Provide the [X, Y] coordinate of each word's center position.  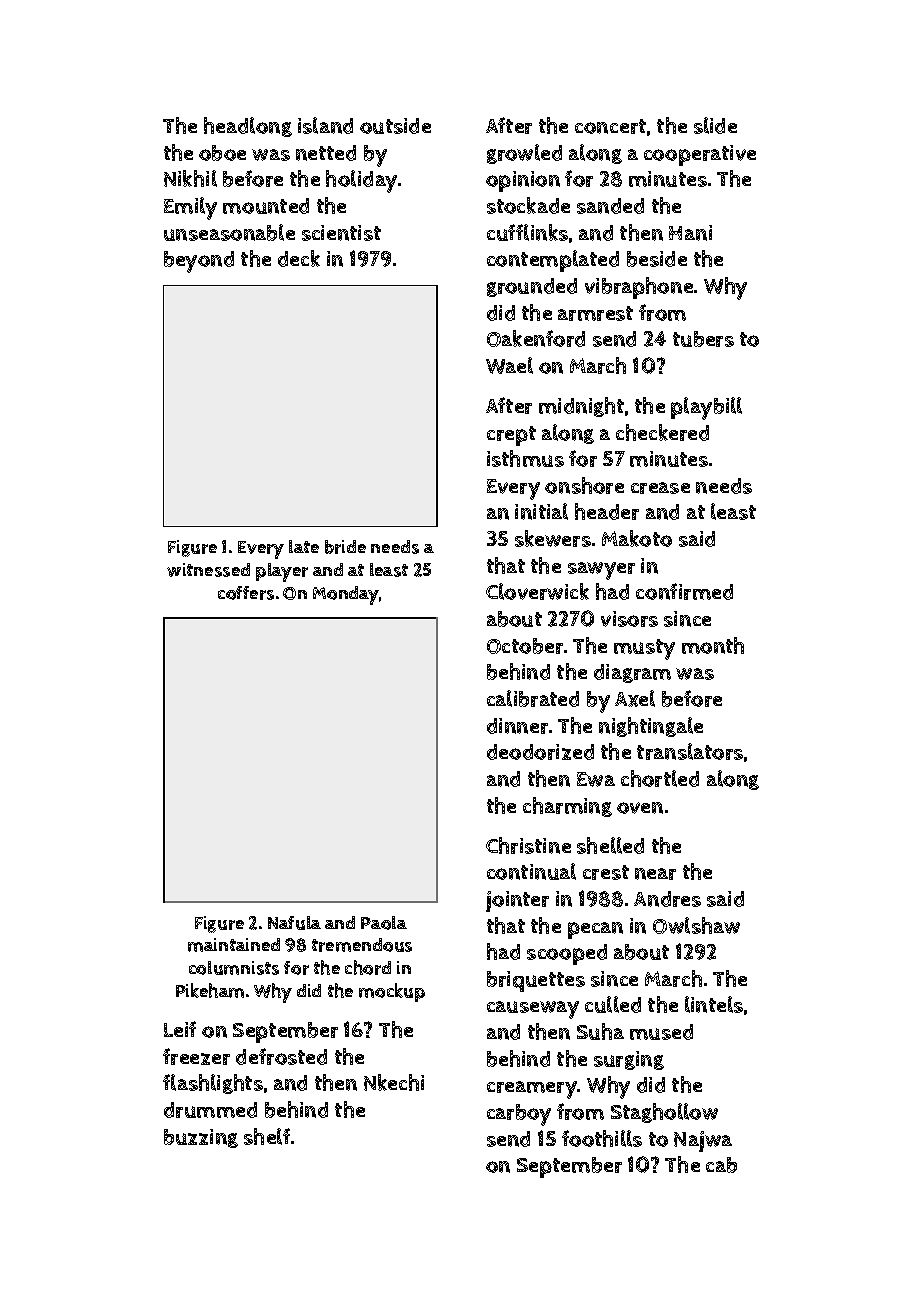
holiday [361, 181]
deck [299, 258]
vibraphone [639, 288]
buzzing [201, 1138]
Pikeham [210, 990]
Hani [690, 233]
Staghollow [664, 1113]
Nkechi [394, 1082]
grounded [532, 287]
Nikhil [190, 178]
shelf [267, 1136]
